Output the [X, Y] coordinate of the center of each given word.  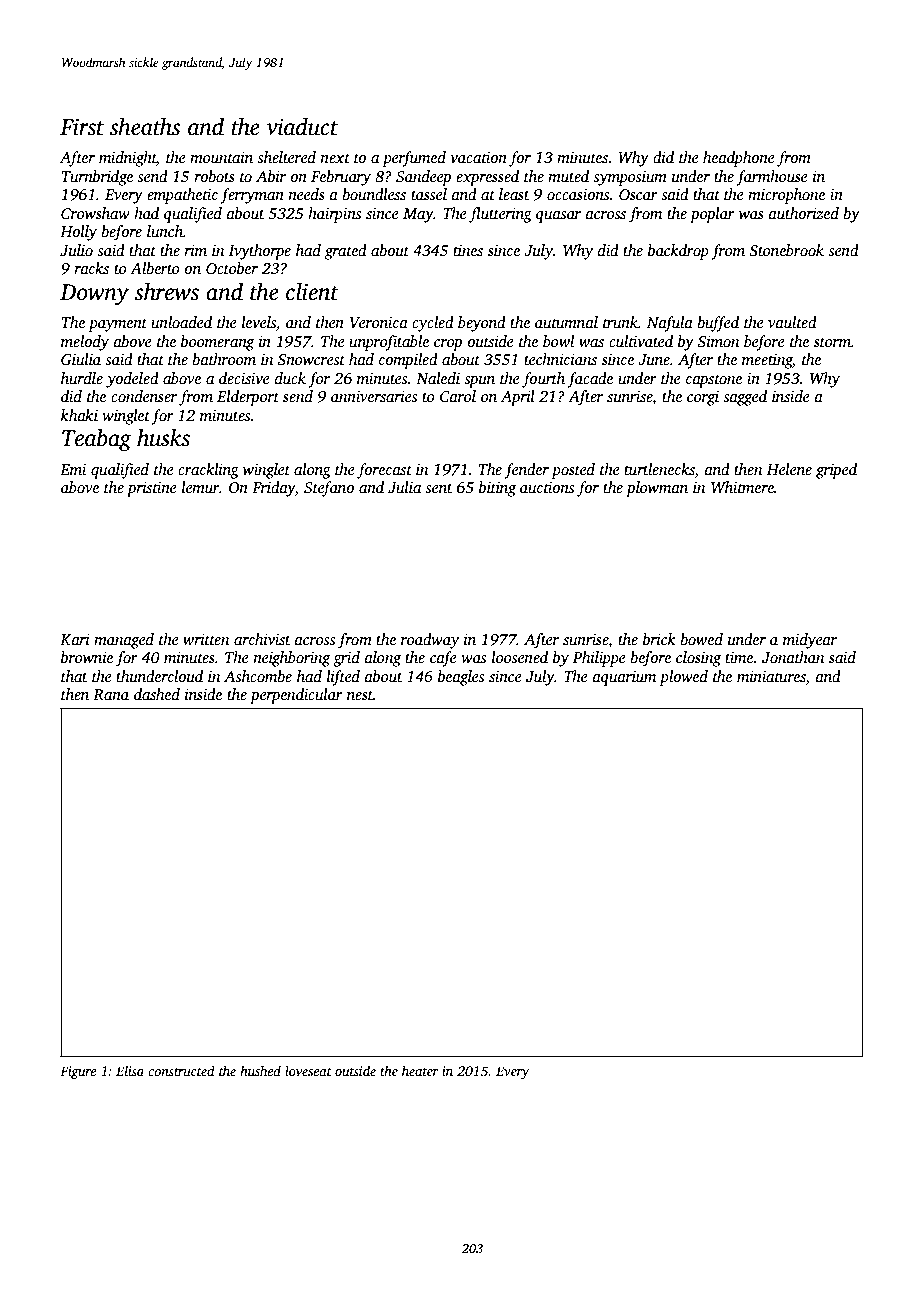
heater [420, 1070]
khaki [79, 415]
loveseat [308, 1070]
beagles [461, 678]
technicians [560, 359]
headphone [739, 159]
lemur [201, 487]
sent [439, 488]
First [82, 127]
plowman [657, 489]
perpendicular [296, 696]
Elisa [130, 1070]
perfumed [414, 159]
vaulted [792, 322]
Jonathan [793, 657]
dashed [157, 694]
